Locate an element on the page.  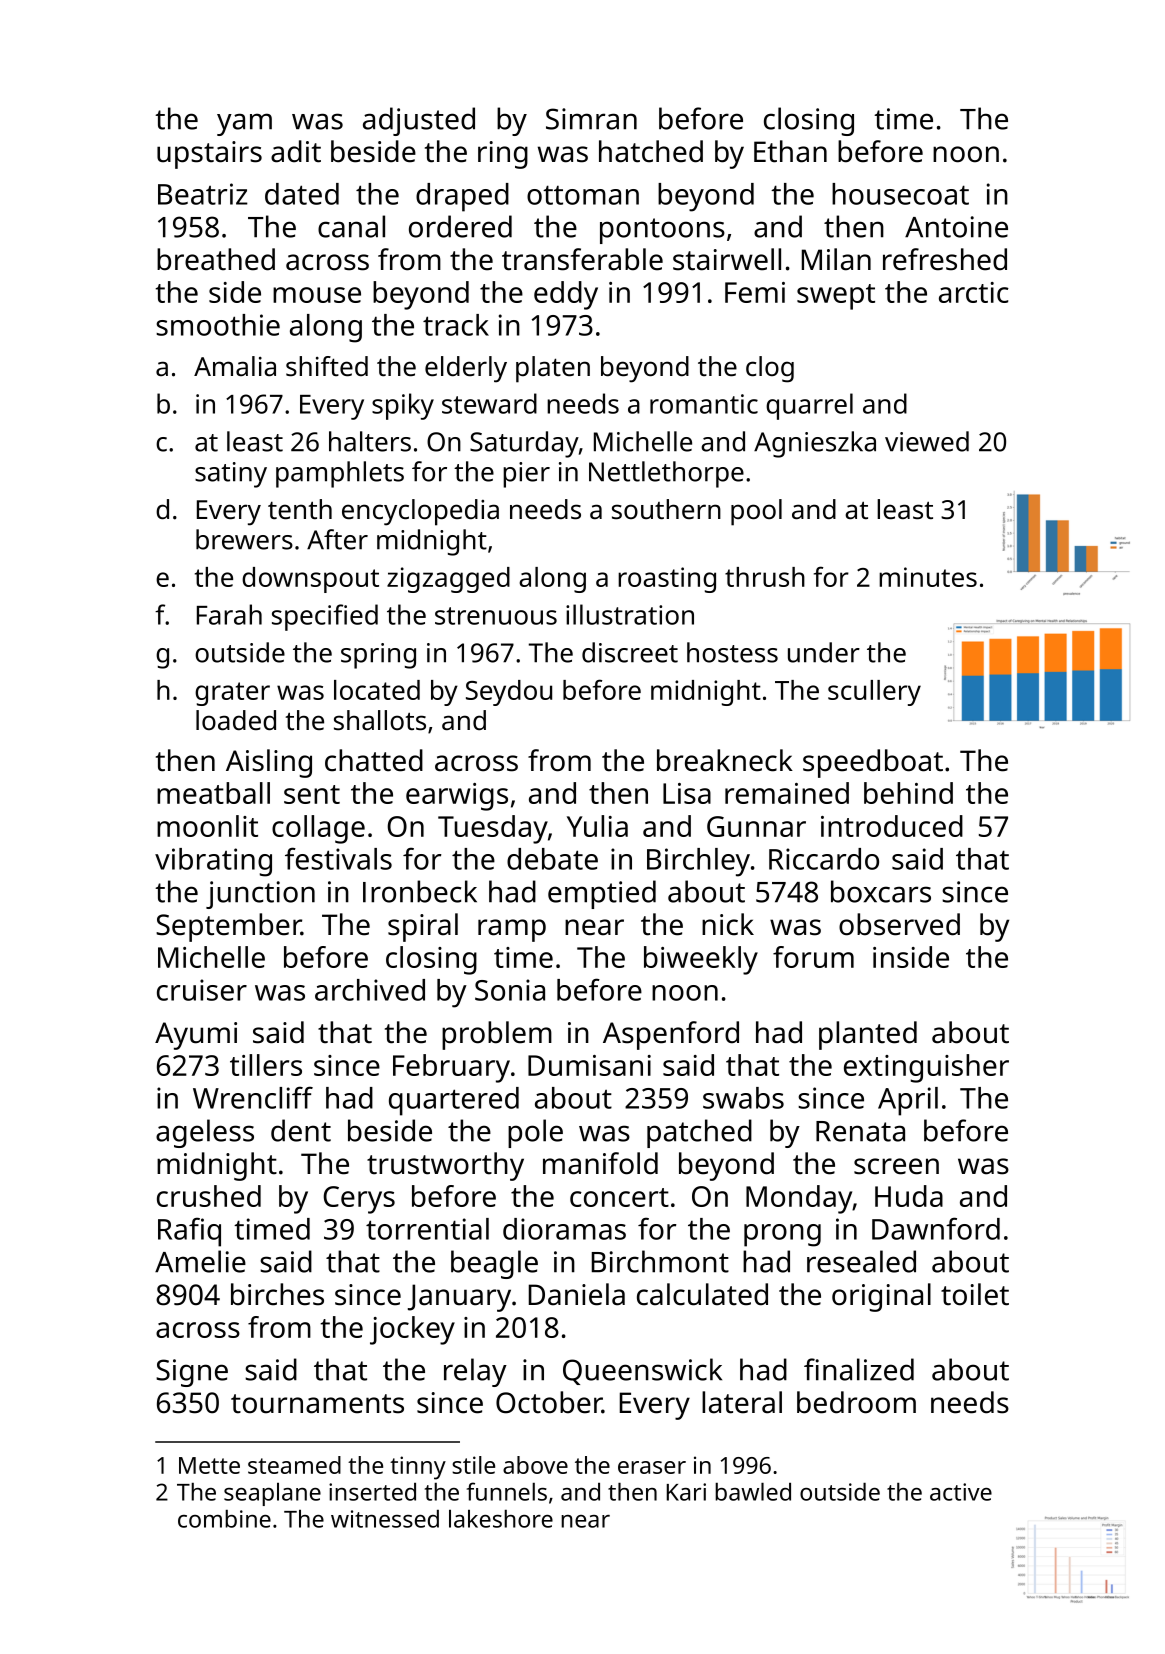
scullery is located at coordinates (874, 693).
